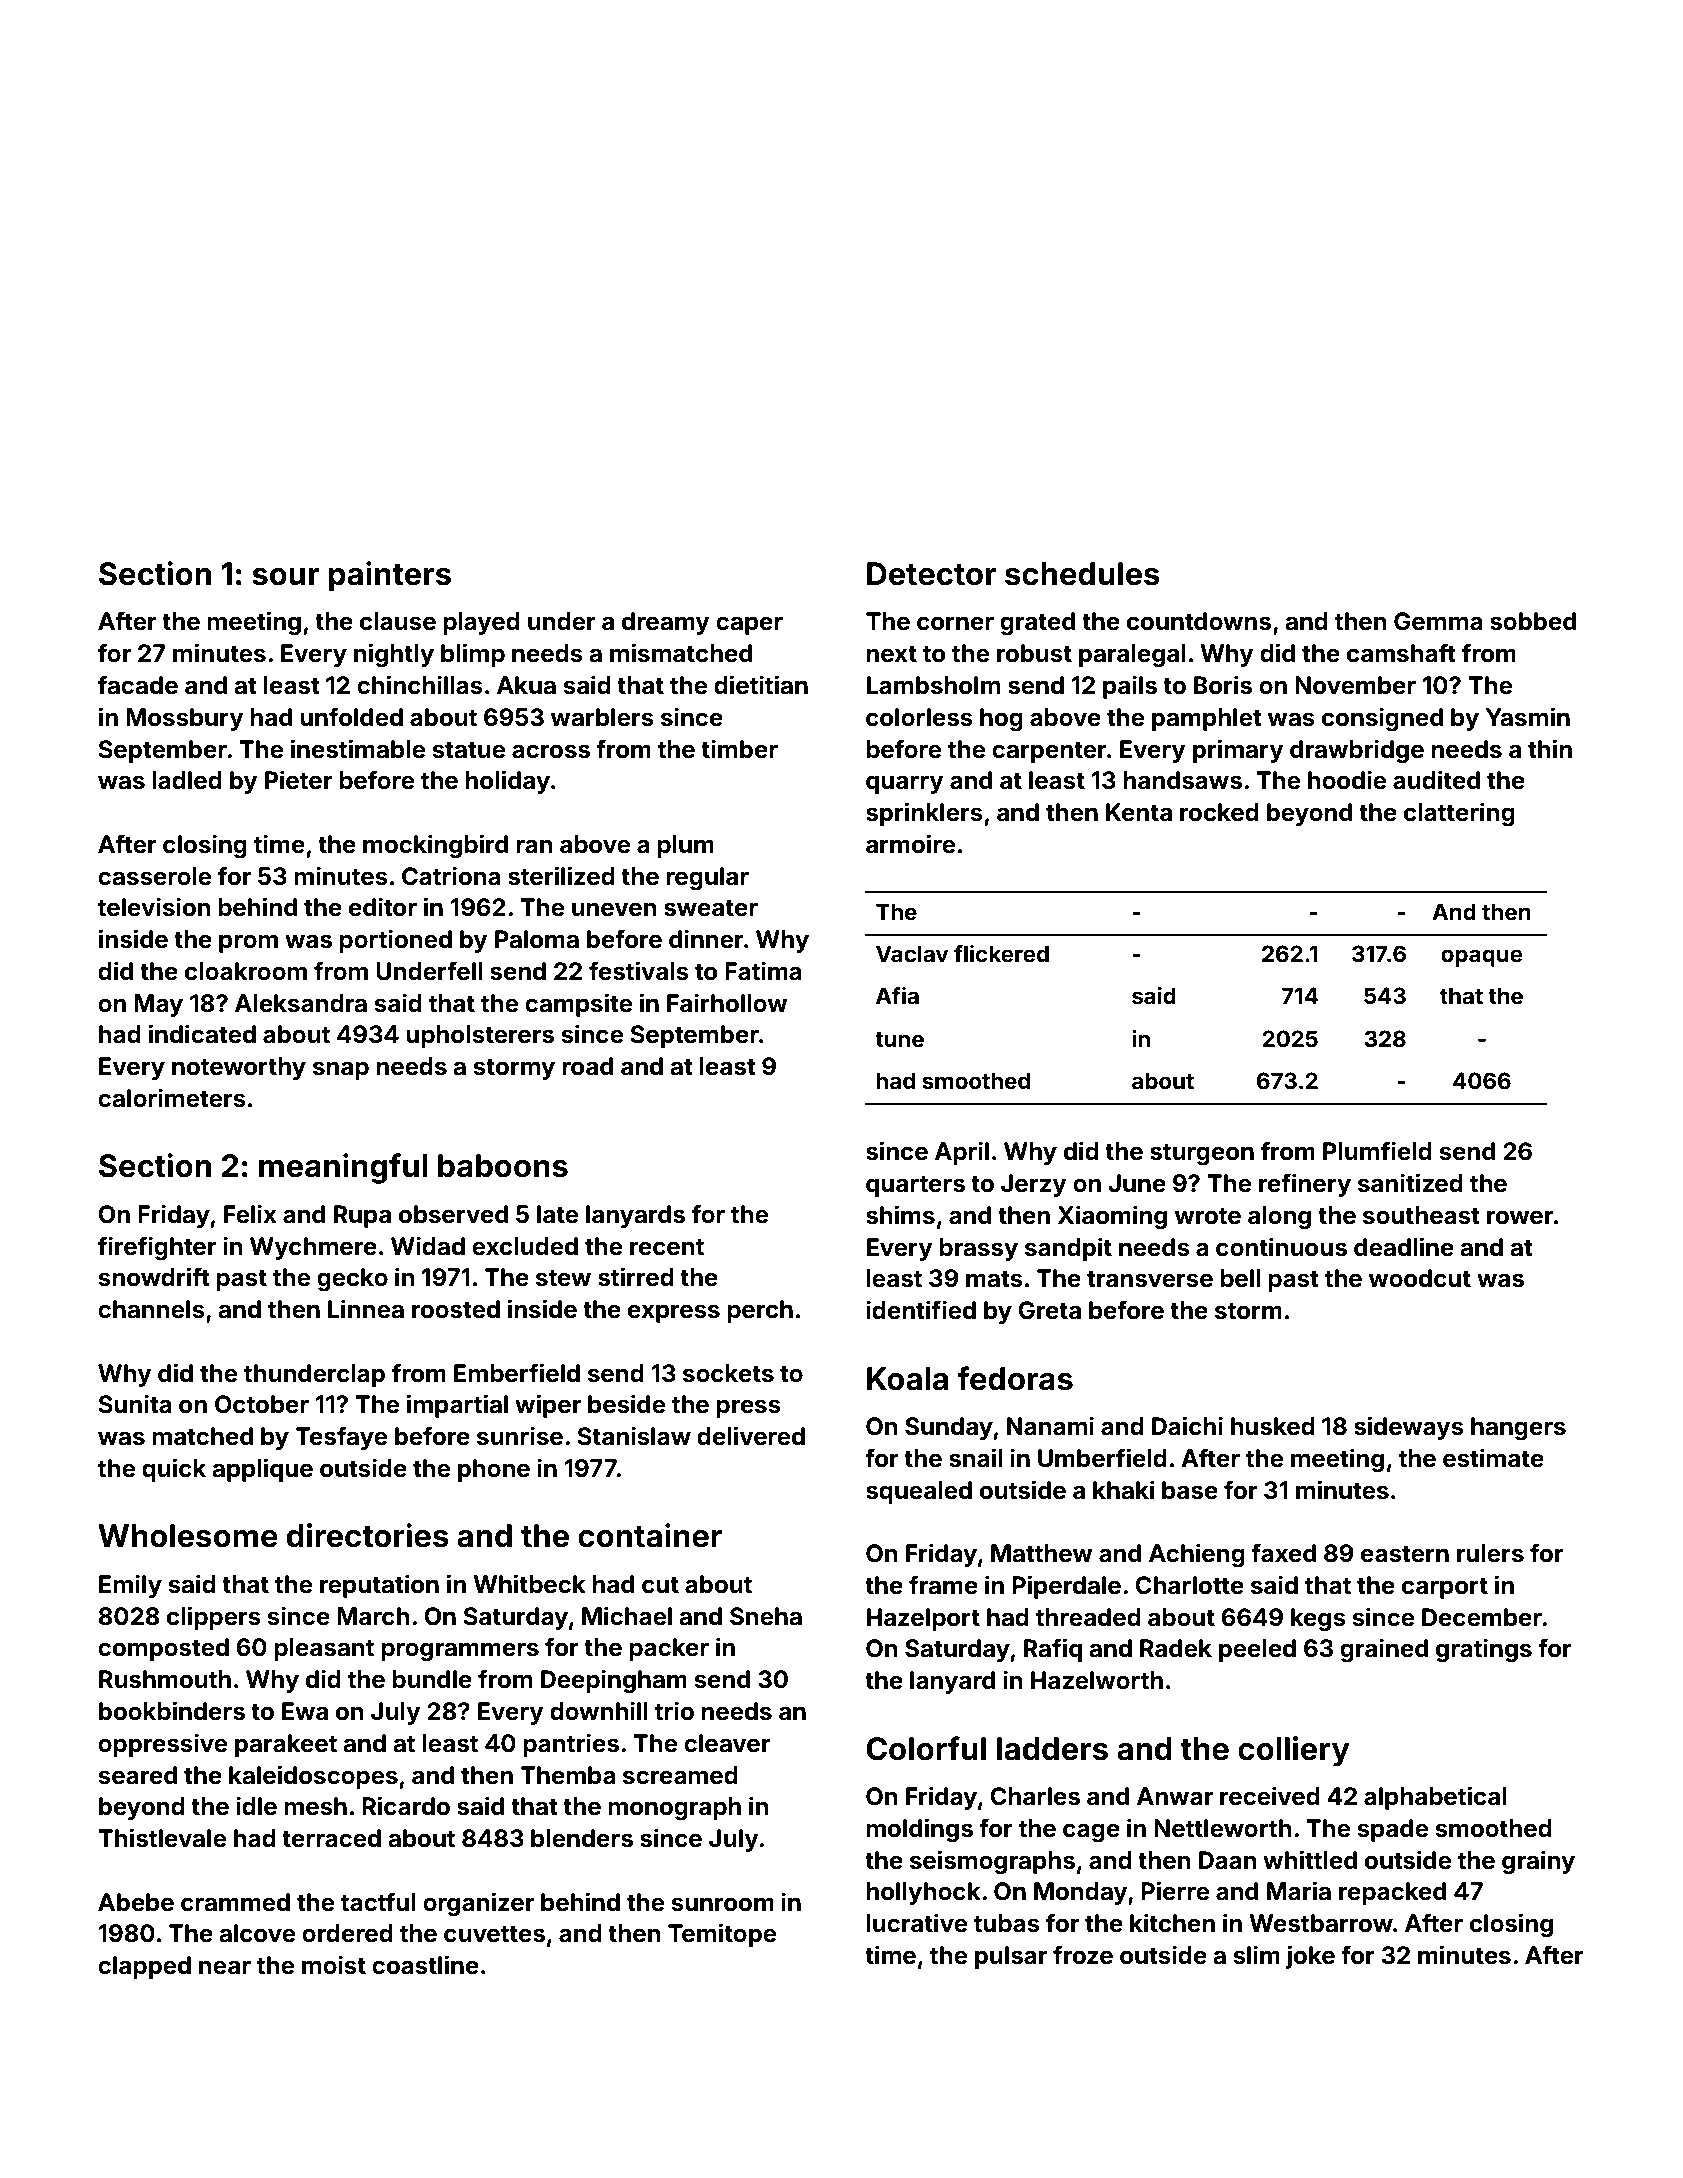 The height and width of the image is (2178, 1683). I want to click on Akua, so click(526, 685).
